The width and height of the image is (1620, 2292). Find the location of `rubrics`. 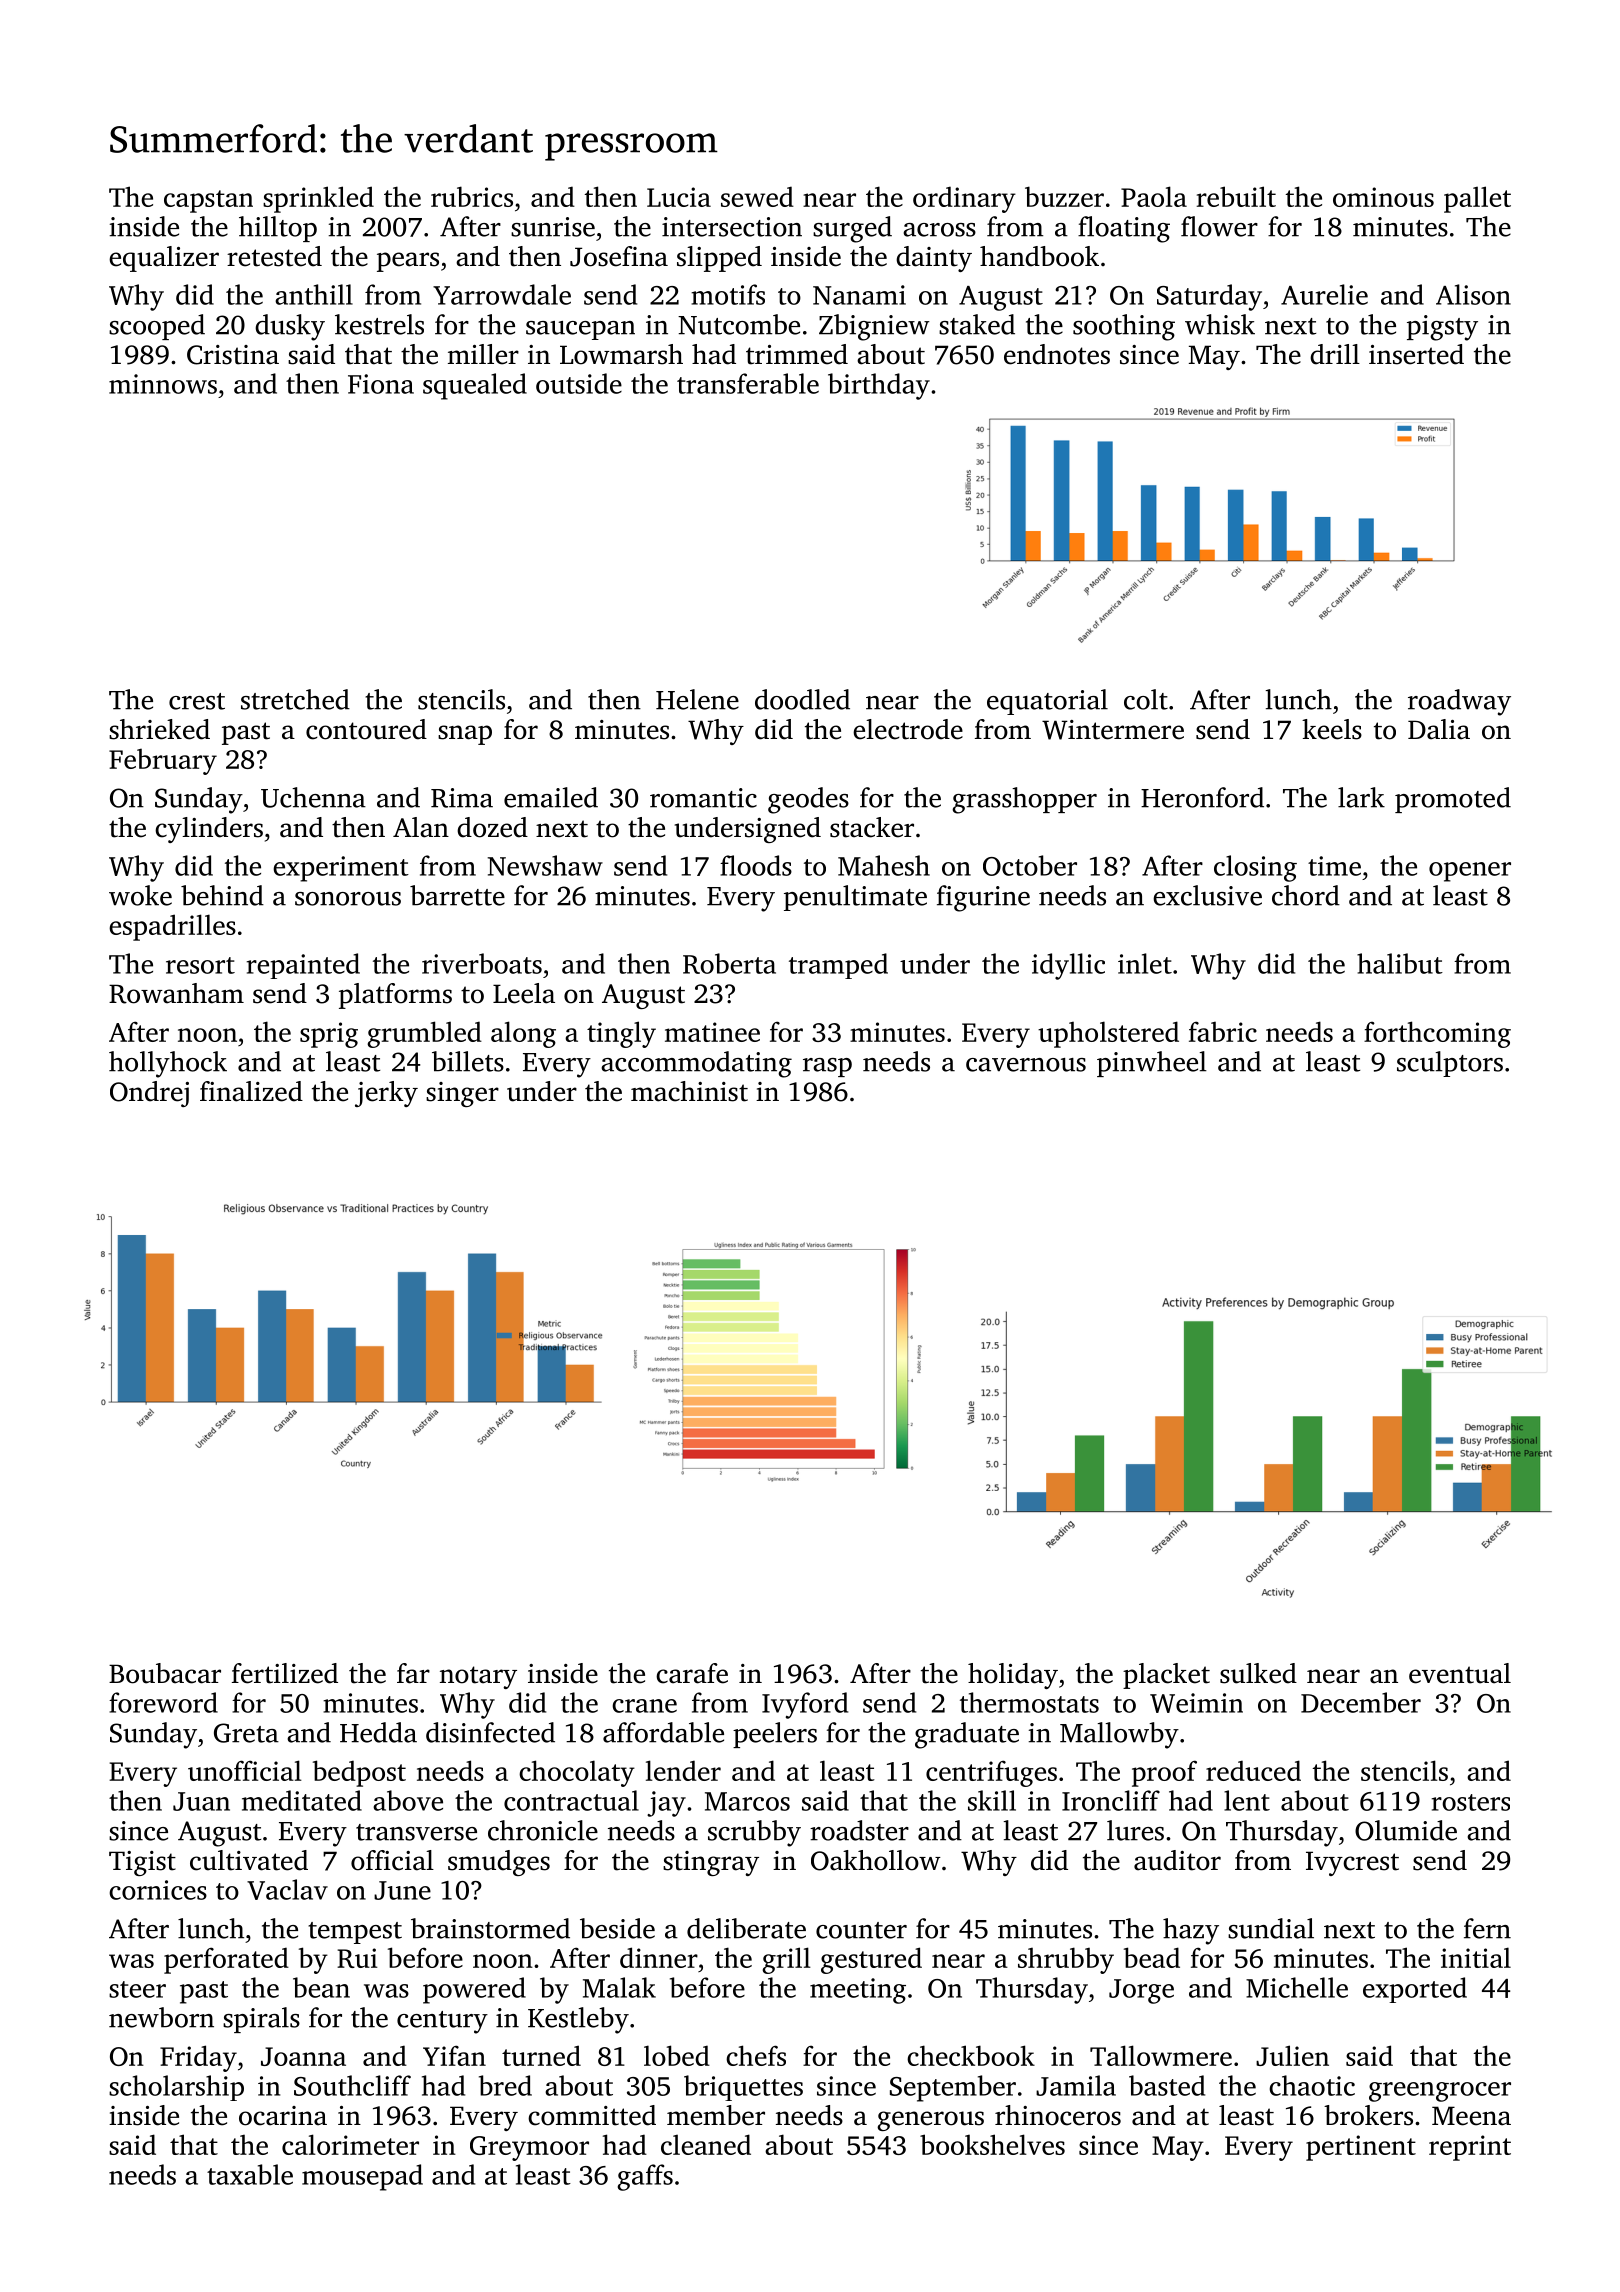

rubrics is located at coordinates (472, 196).
